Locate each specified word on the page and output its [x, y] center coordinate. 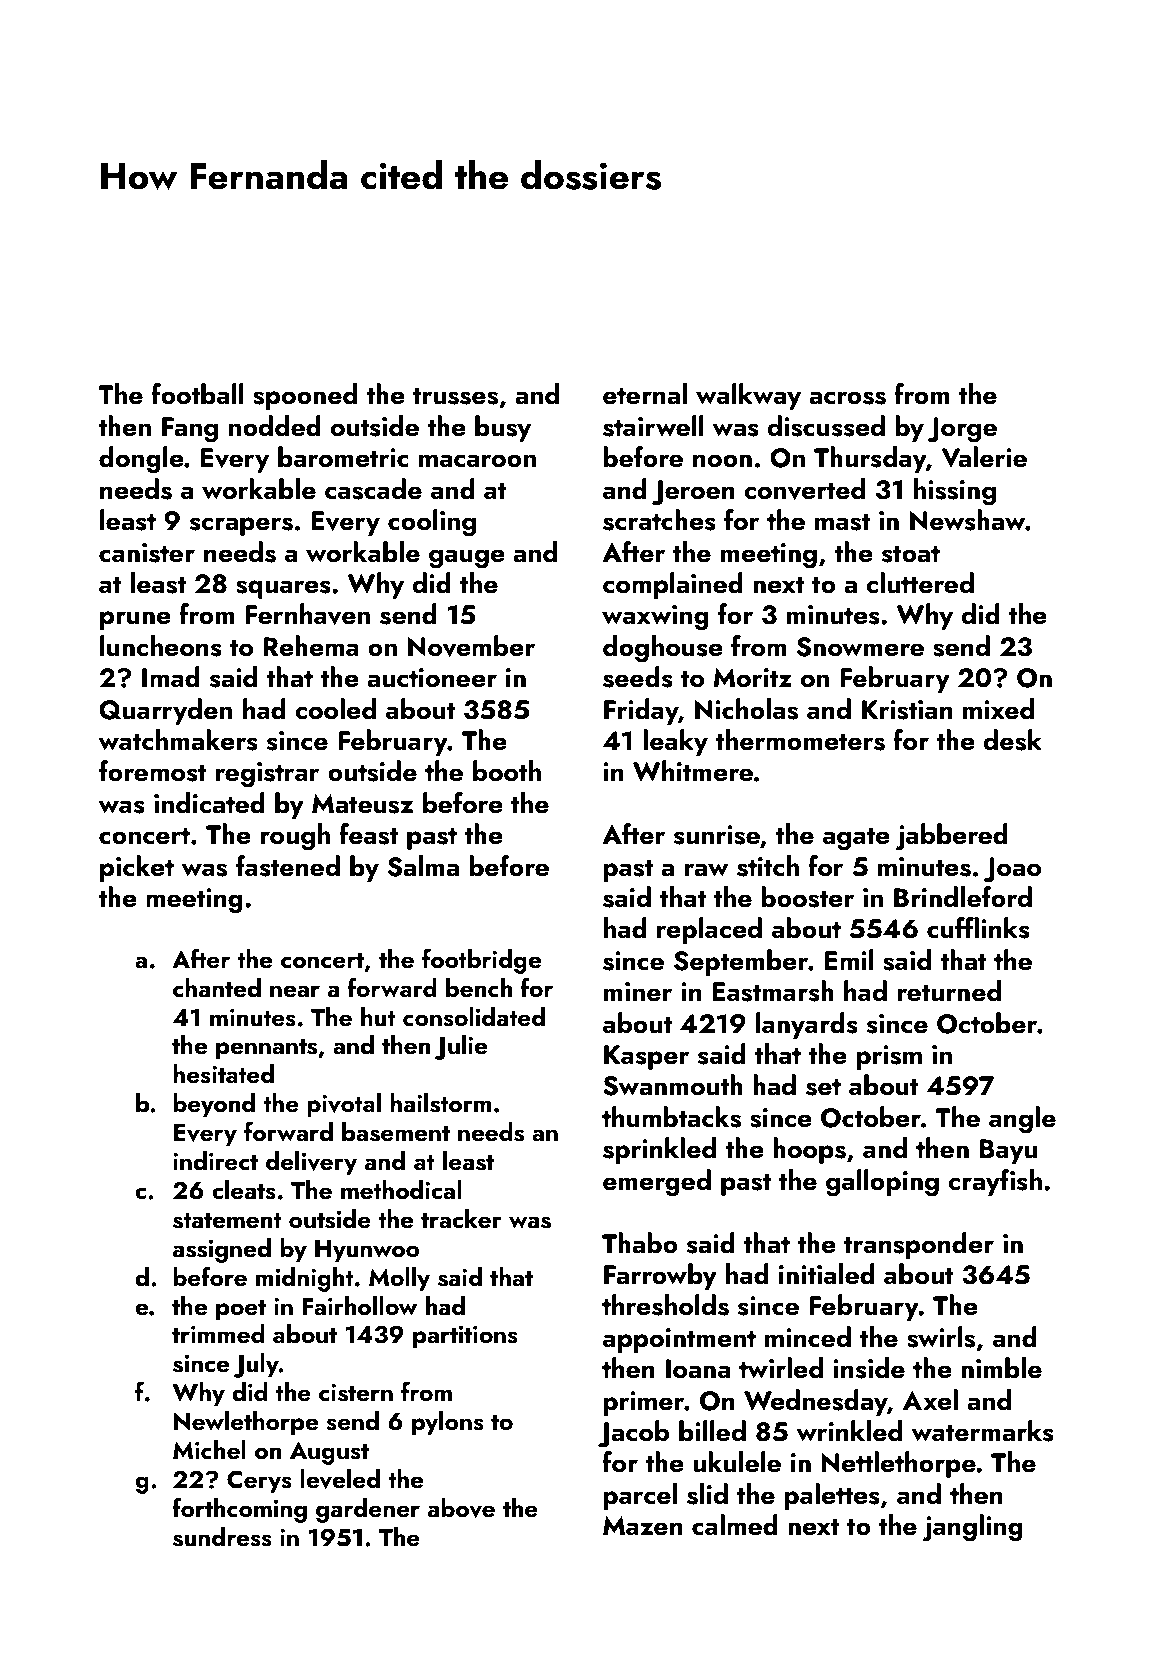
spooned [305, 396]
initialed [827, 1274]
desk [1013, 740]
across [847, 398]
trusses [455, 396]
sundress [222, 1537]
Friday [641, 711]
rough [295, 837]
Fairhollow [360, 1306]
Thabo [640, 1243]
